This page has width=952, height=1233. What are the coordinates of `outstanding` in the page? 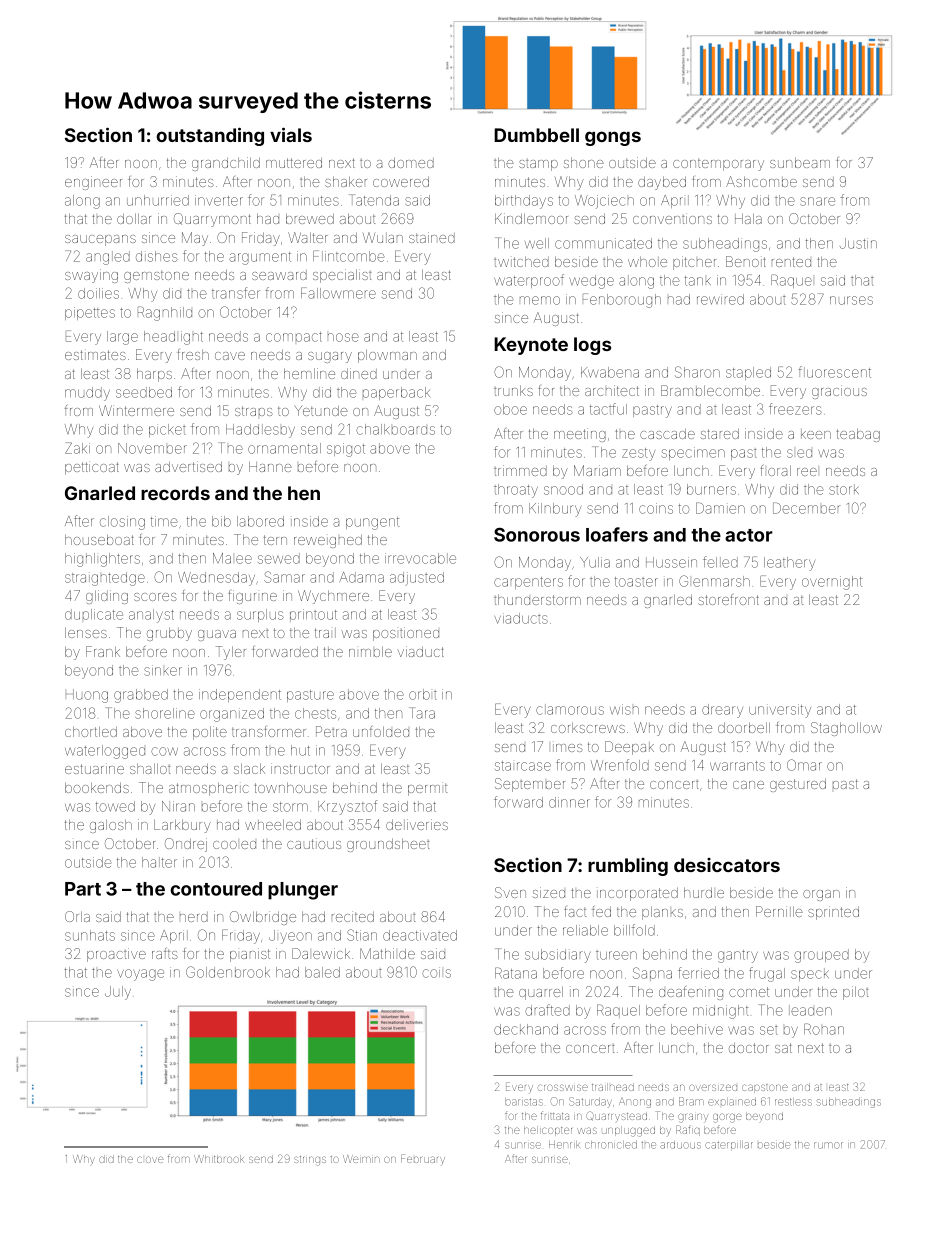 It's located at (210, 136).
